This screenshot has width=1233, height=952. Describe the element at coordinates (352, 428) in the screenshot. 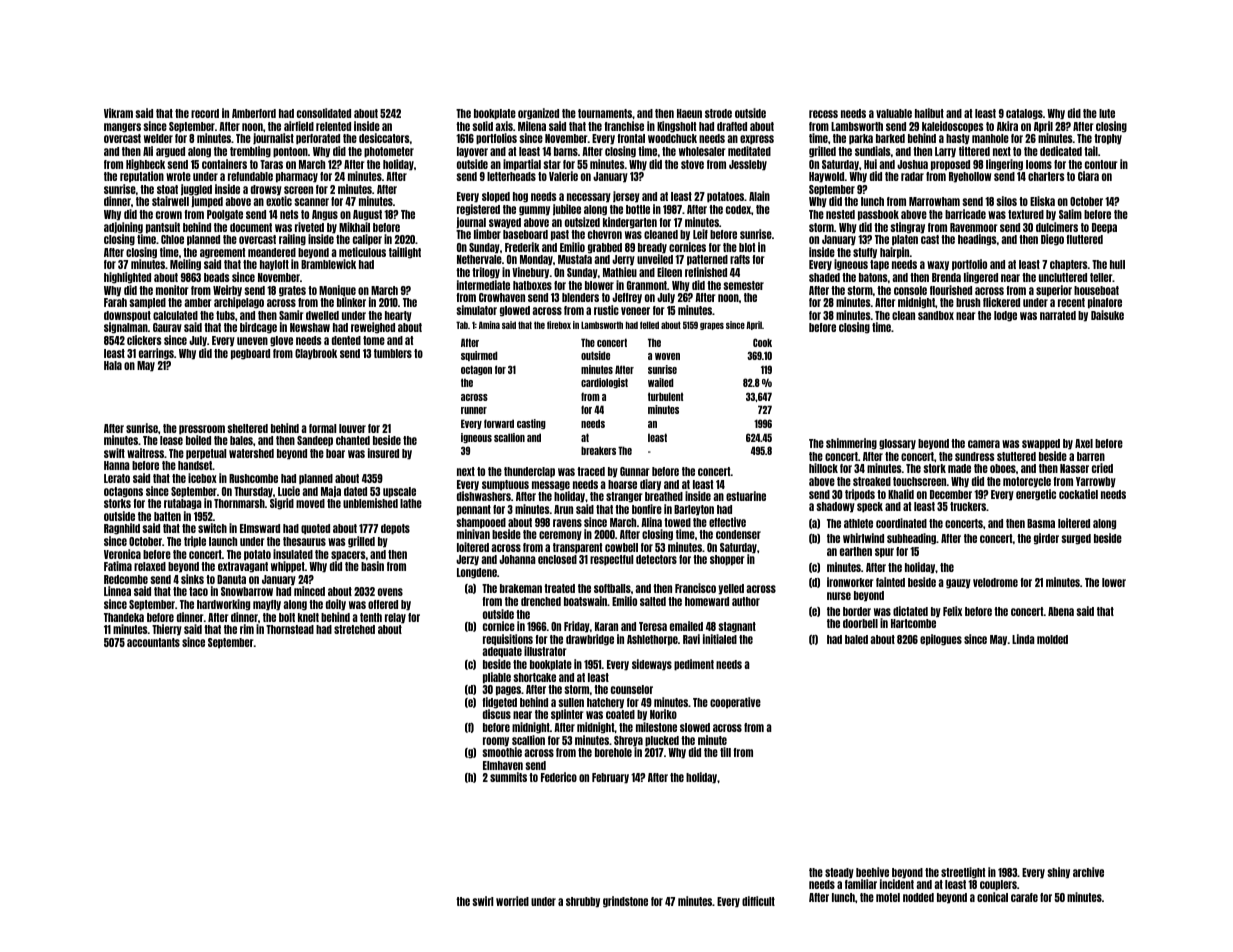

I see `louver` at that location.
